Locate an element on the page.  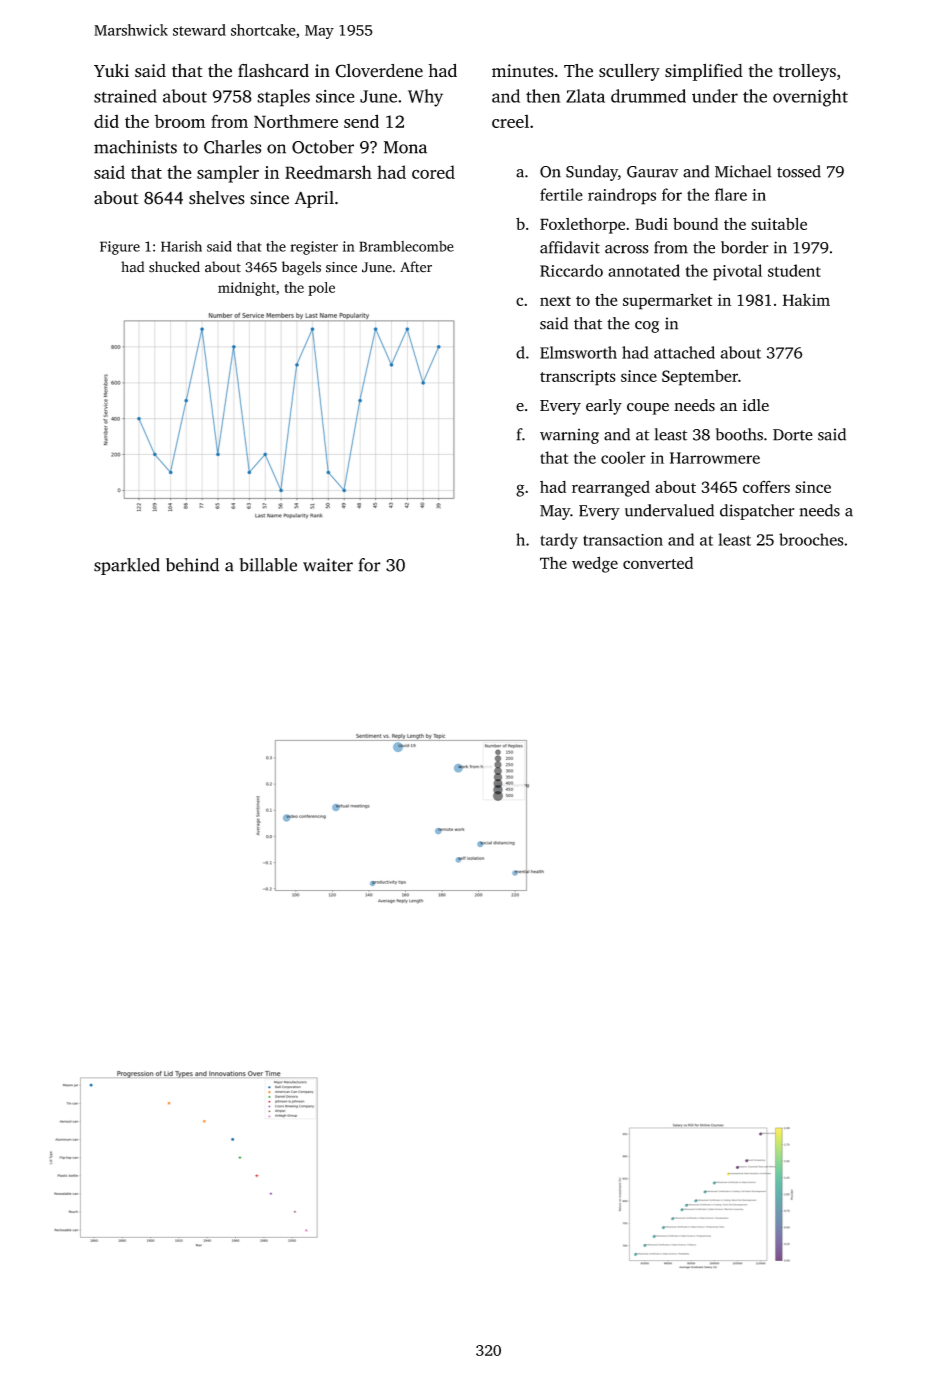
Michael is located at coordinates (743, 171).
